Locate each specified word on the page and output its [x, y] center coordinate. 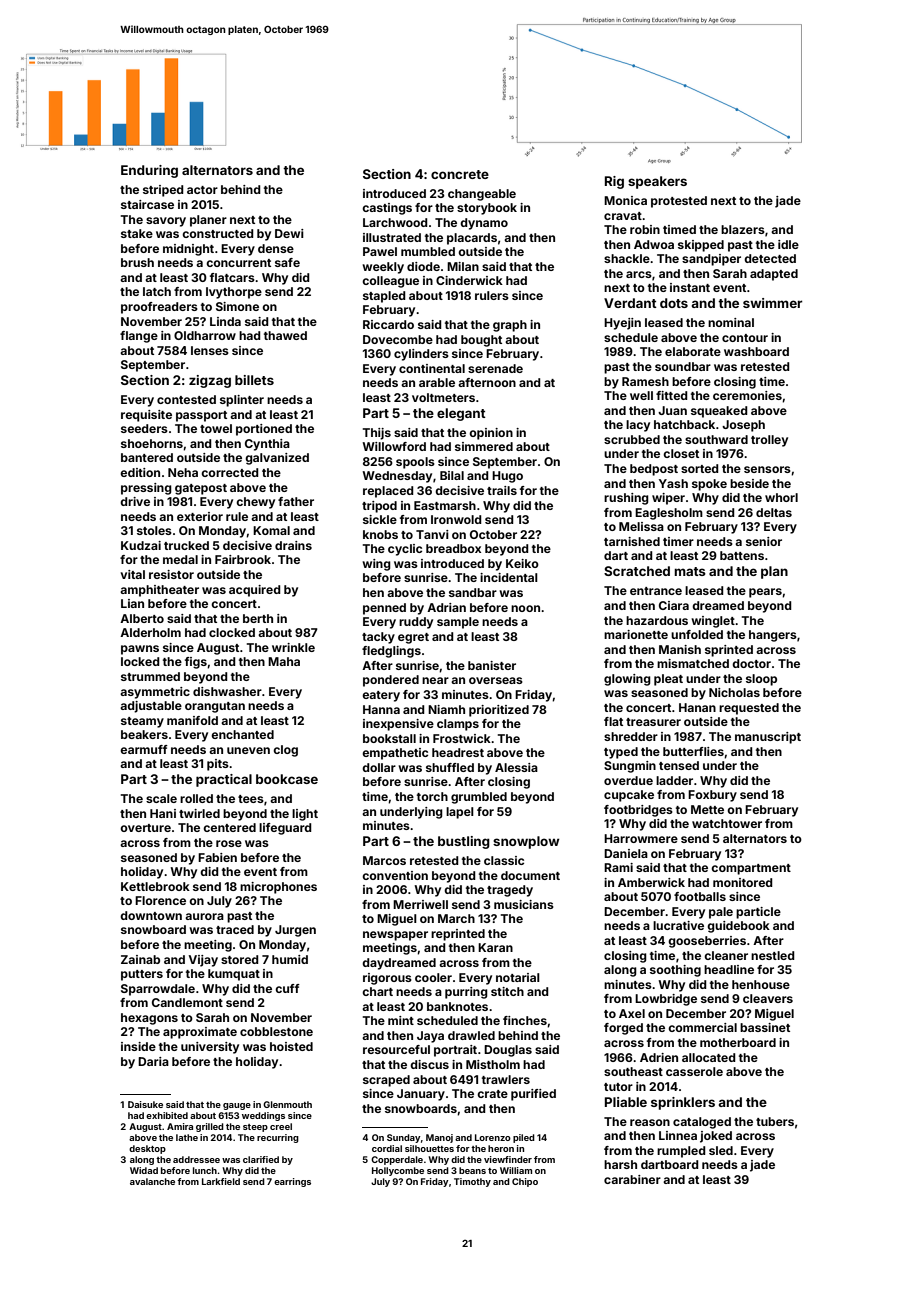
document [530, 875]
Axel [632, 1013]
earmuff [144, 749]
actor [202, 190]
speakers [657, 182]
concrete [460, 174]
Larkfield [221, 1181]
